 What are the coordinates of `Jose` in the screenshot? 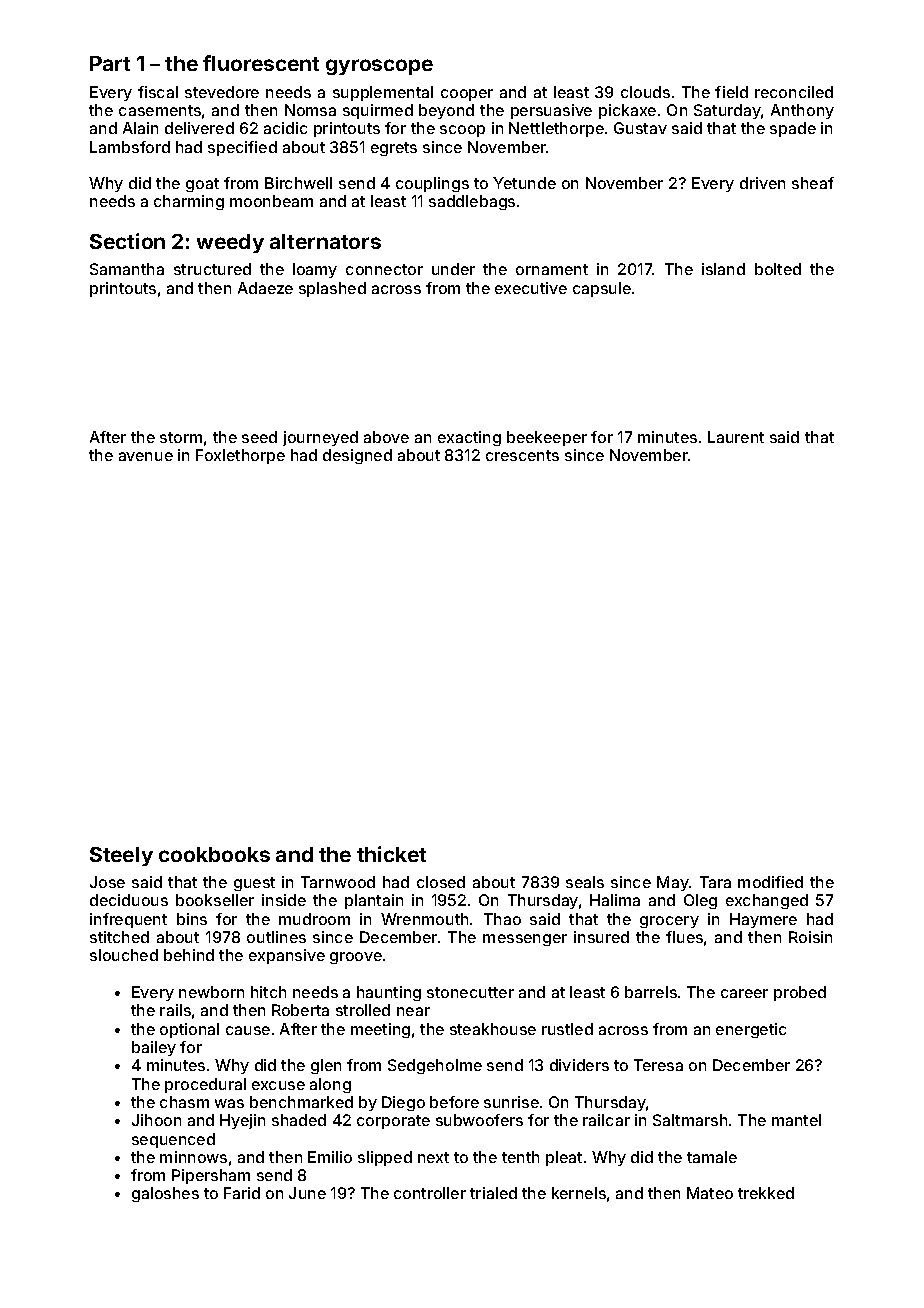 It's located at (107, 882).
